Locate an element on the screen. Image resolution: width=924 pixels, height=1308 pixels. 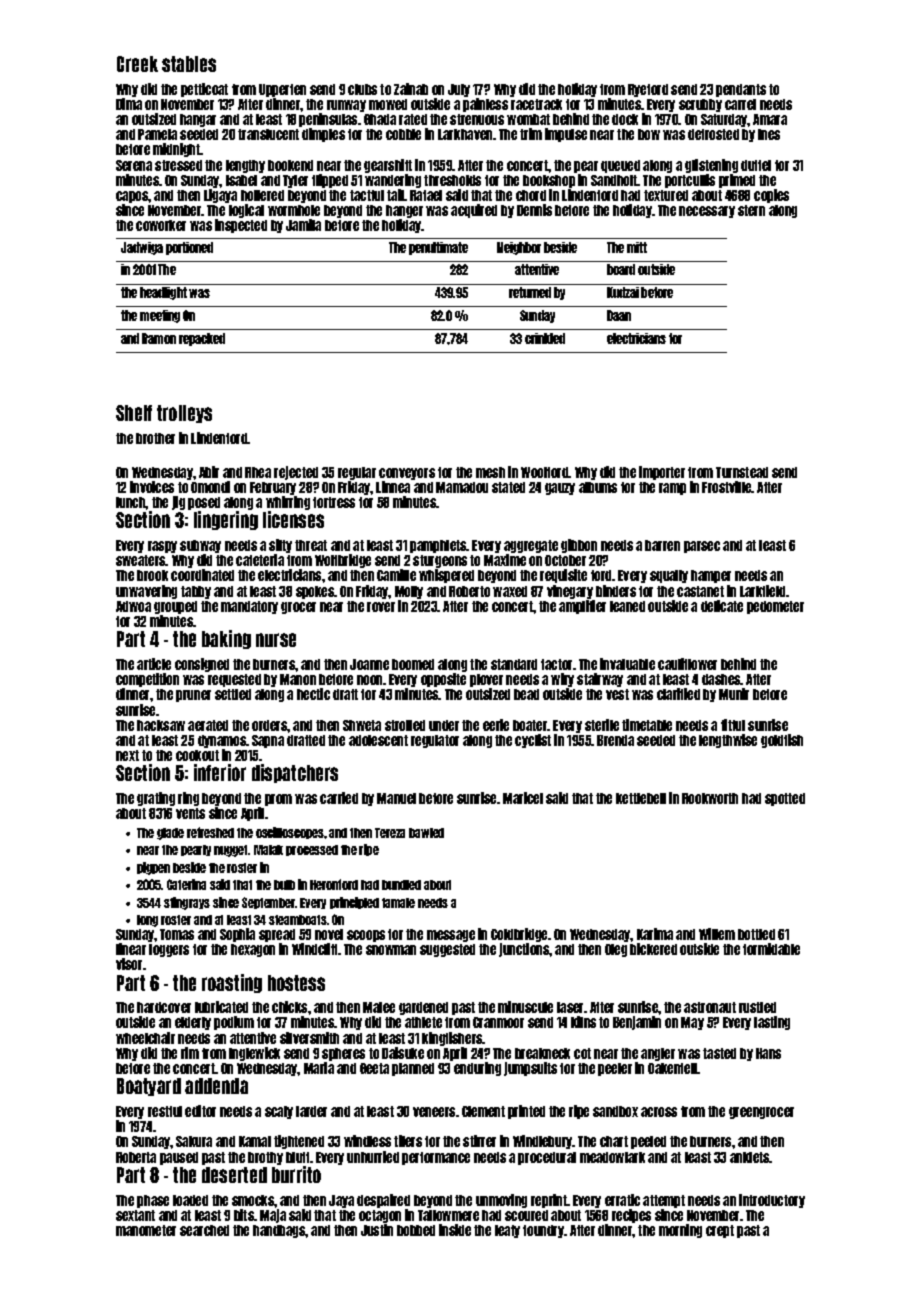
brothy is located at coordinates (265, 1158).
